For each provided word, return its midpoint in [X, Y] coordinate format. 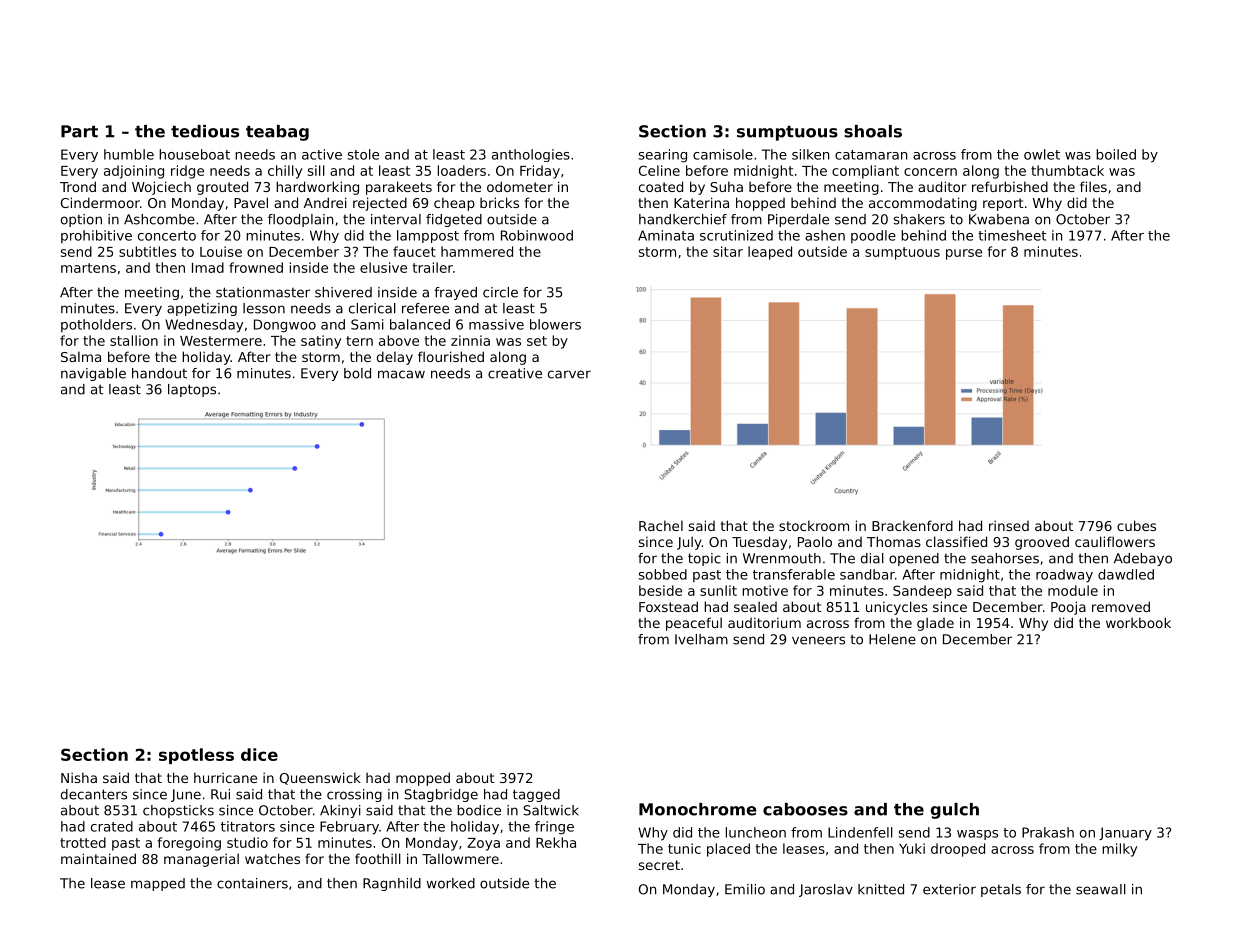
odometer [520, 186]
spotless [196, 756]
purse [964, 254]
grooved [1042, 543]
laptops [192, 390]
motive [765, 590]
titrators [248, 826]
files [1093, 186]
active [322, 154]
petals [1001, 890]
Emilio [745, 889]
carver [569, 374]
